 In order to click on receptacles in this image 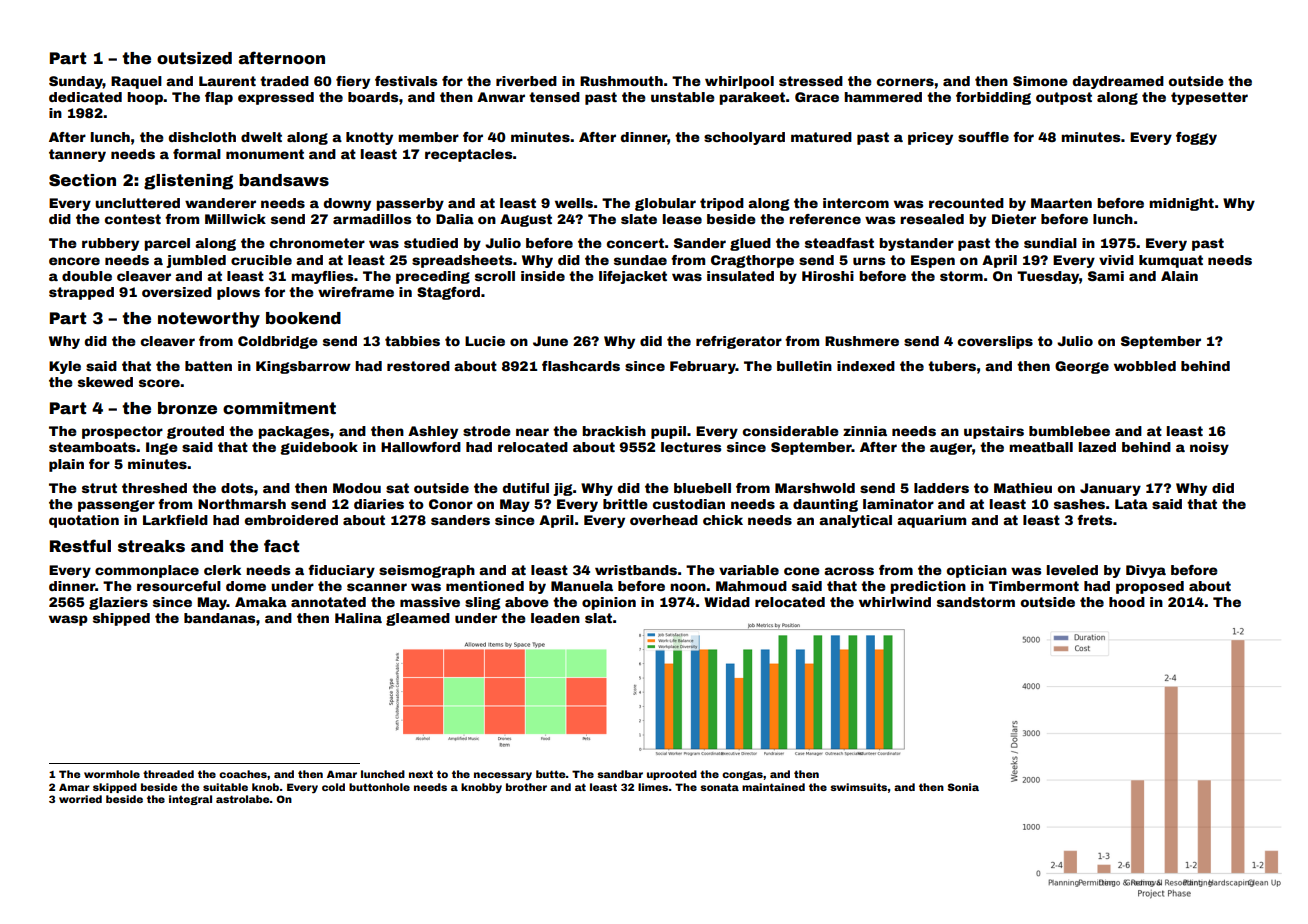, I will do `click(469, 155)`.
